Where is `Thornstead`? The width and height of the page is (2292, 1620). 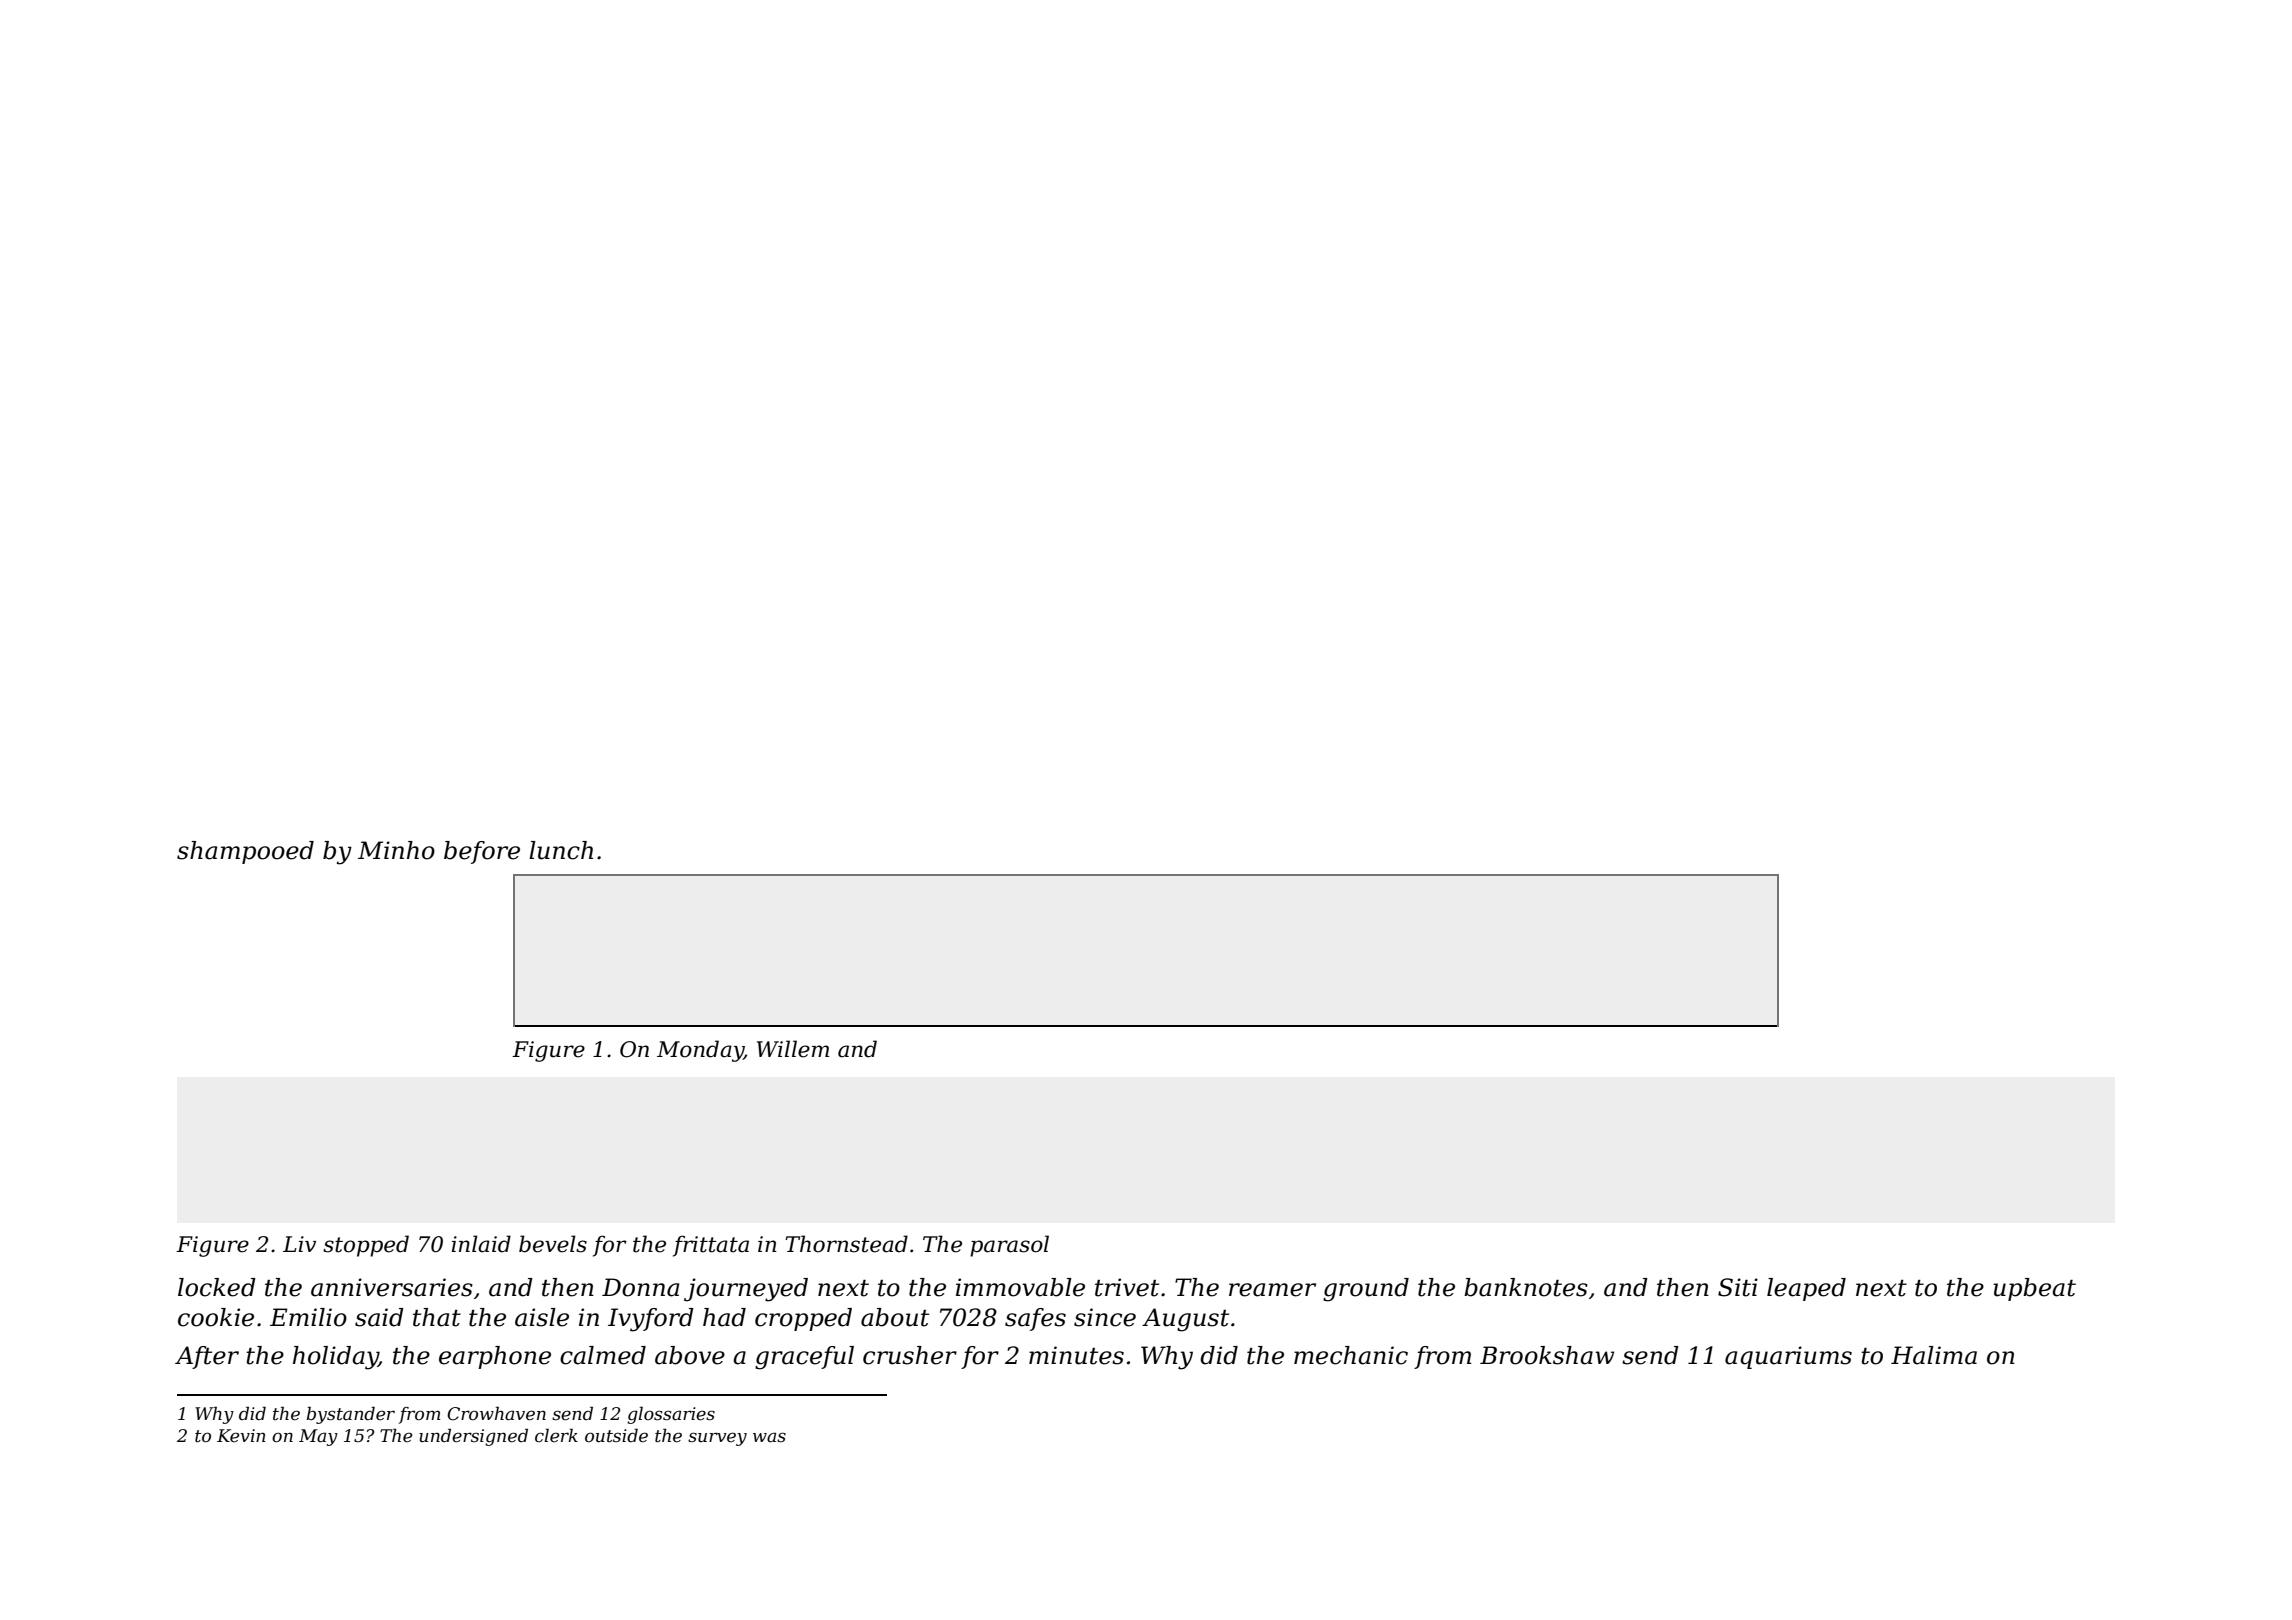
Thornstead is located at coordinates (846, 1244).
